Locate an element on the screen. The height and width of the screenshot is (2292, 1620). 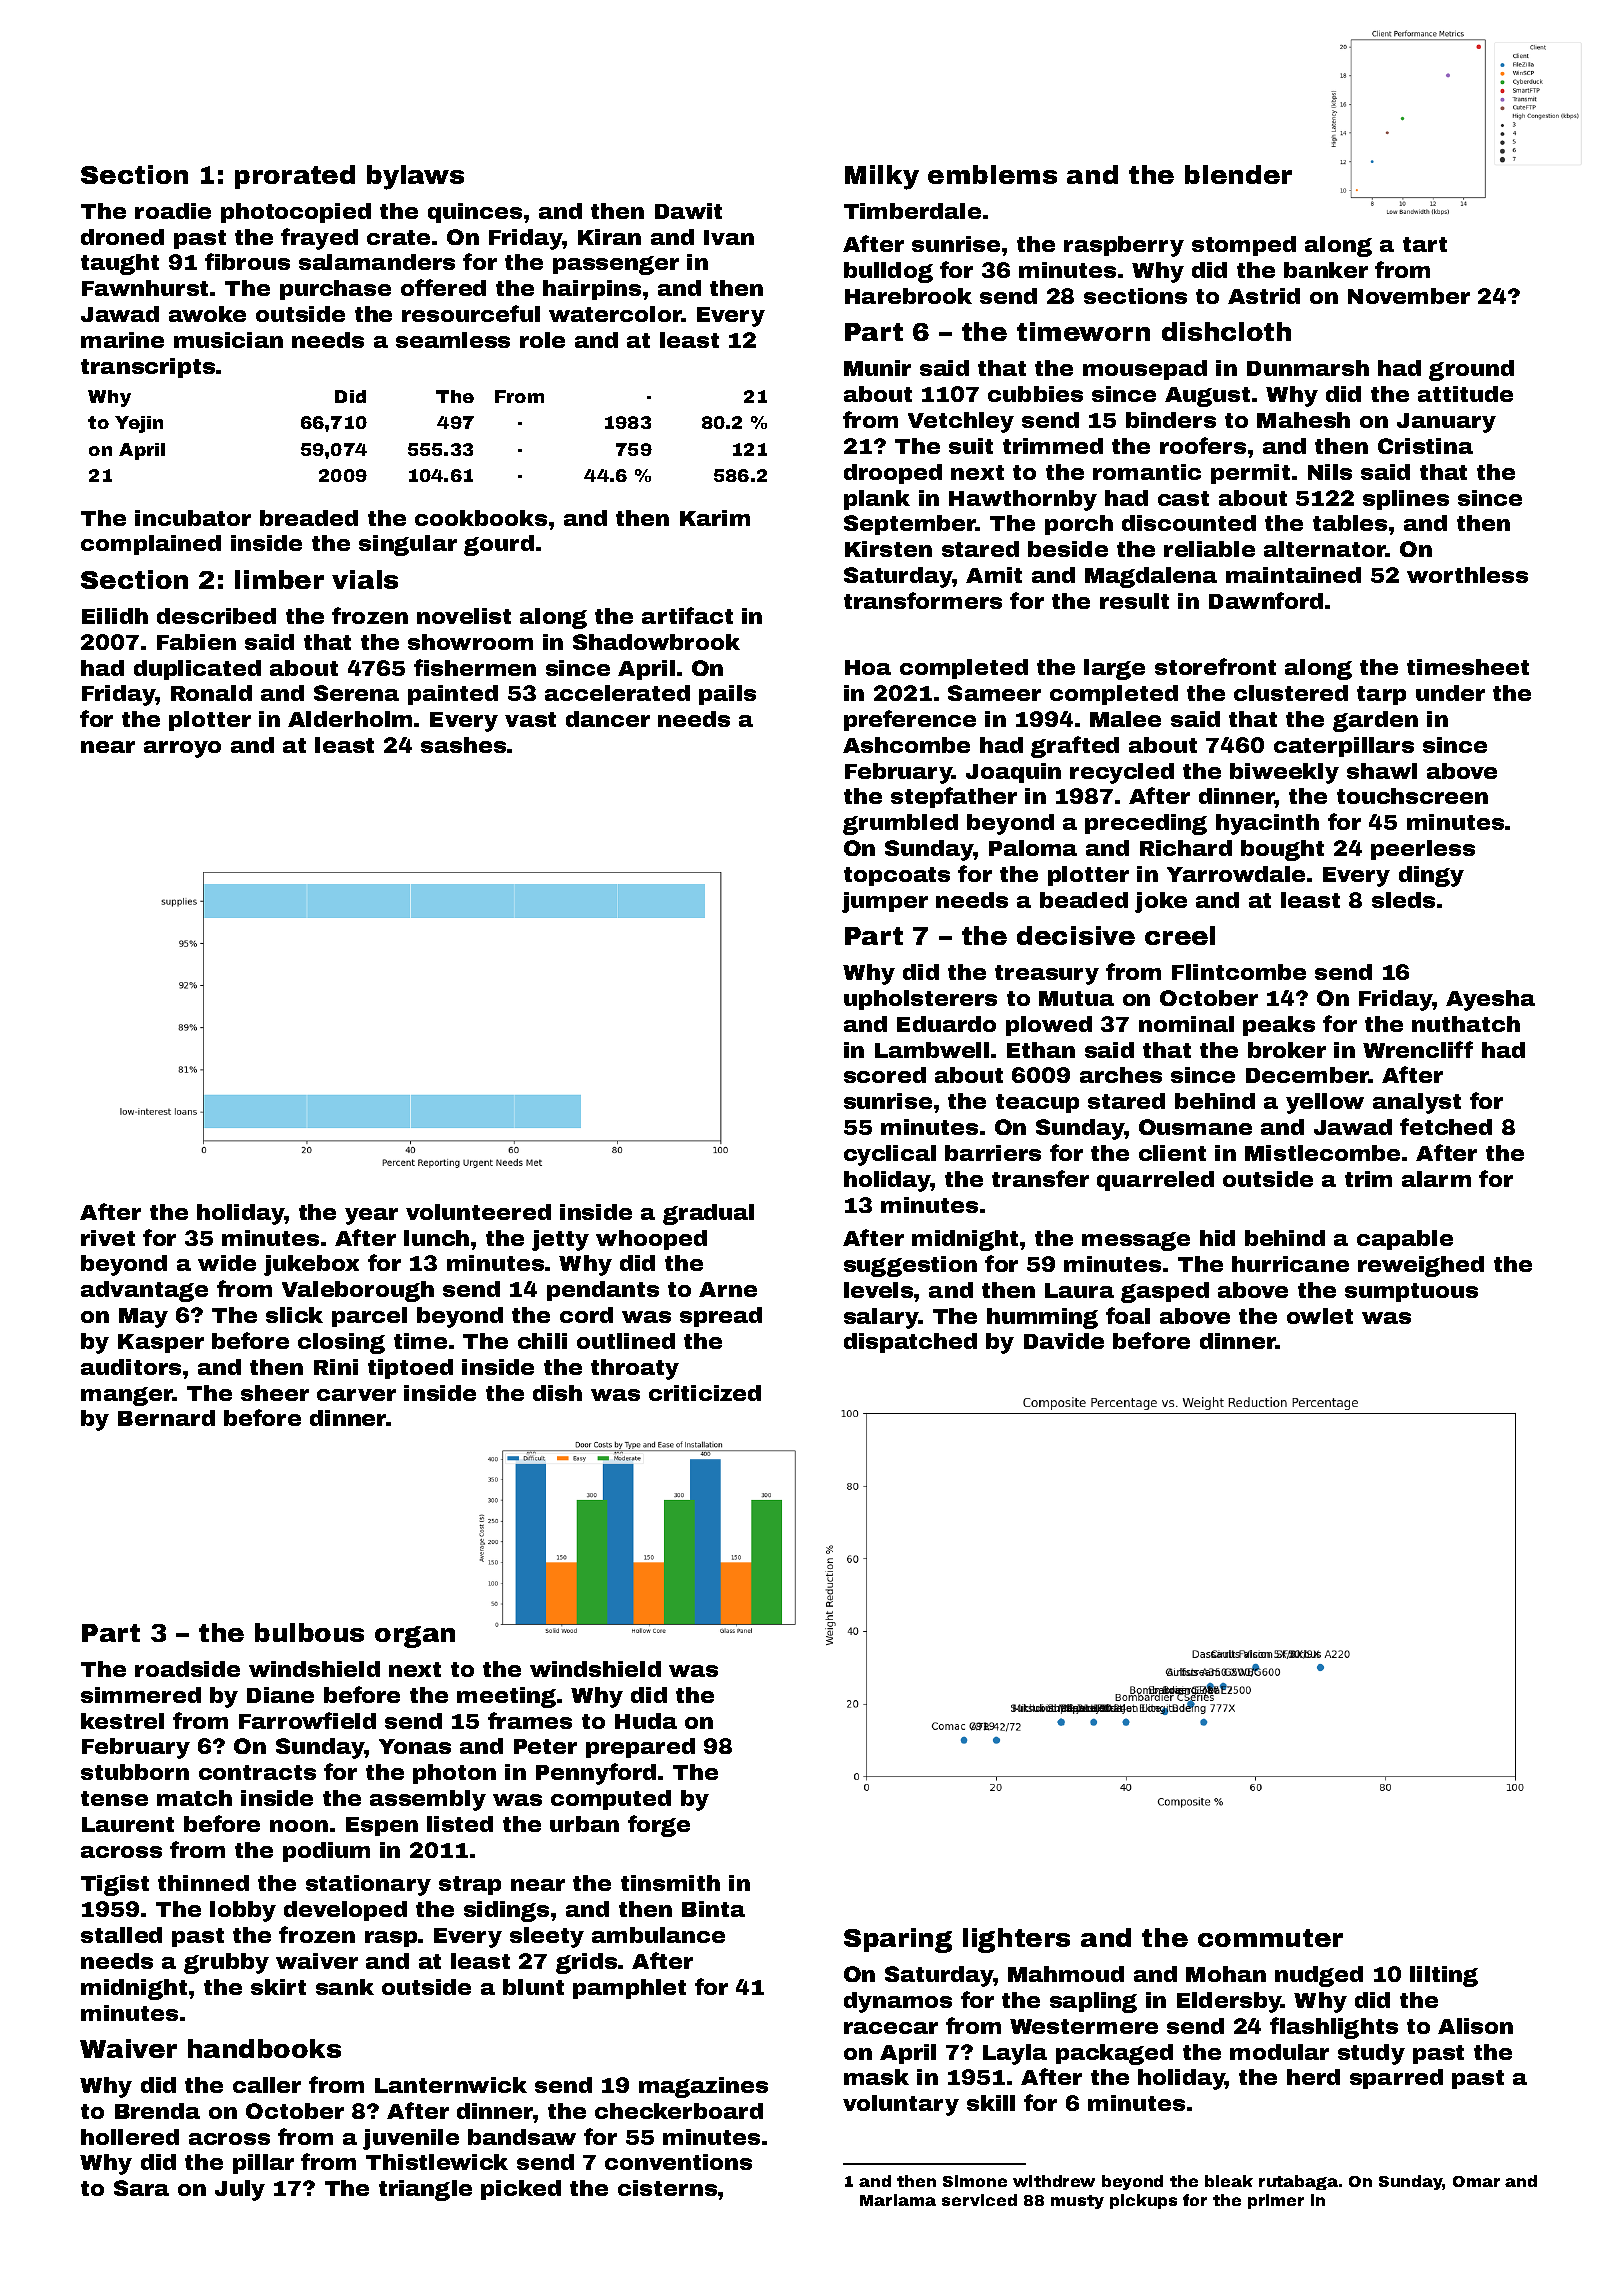
limber is located at coordinates (279, 579).
